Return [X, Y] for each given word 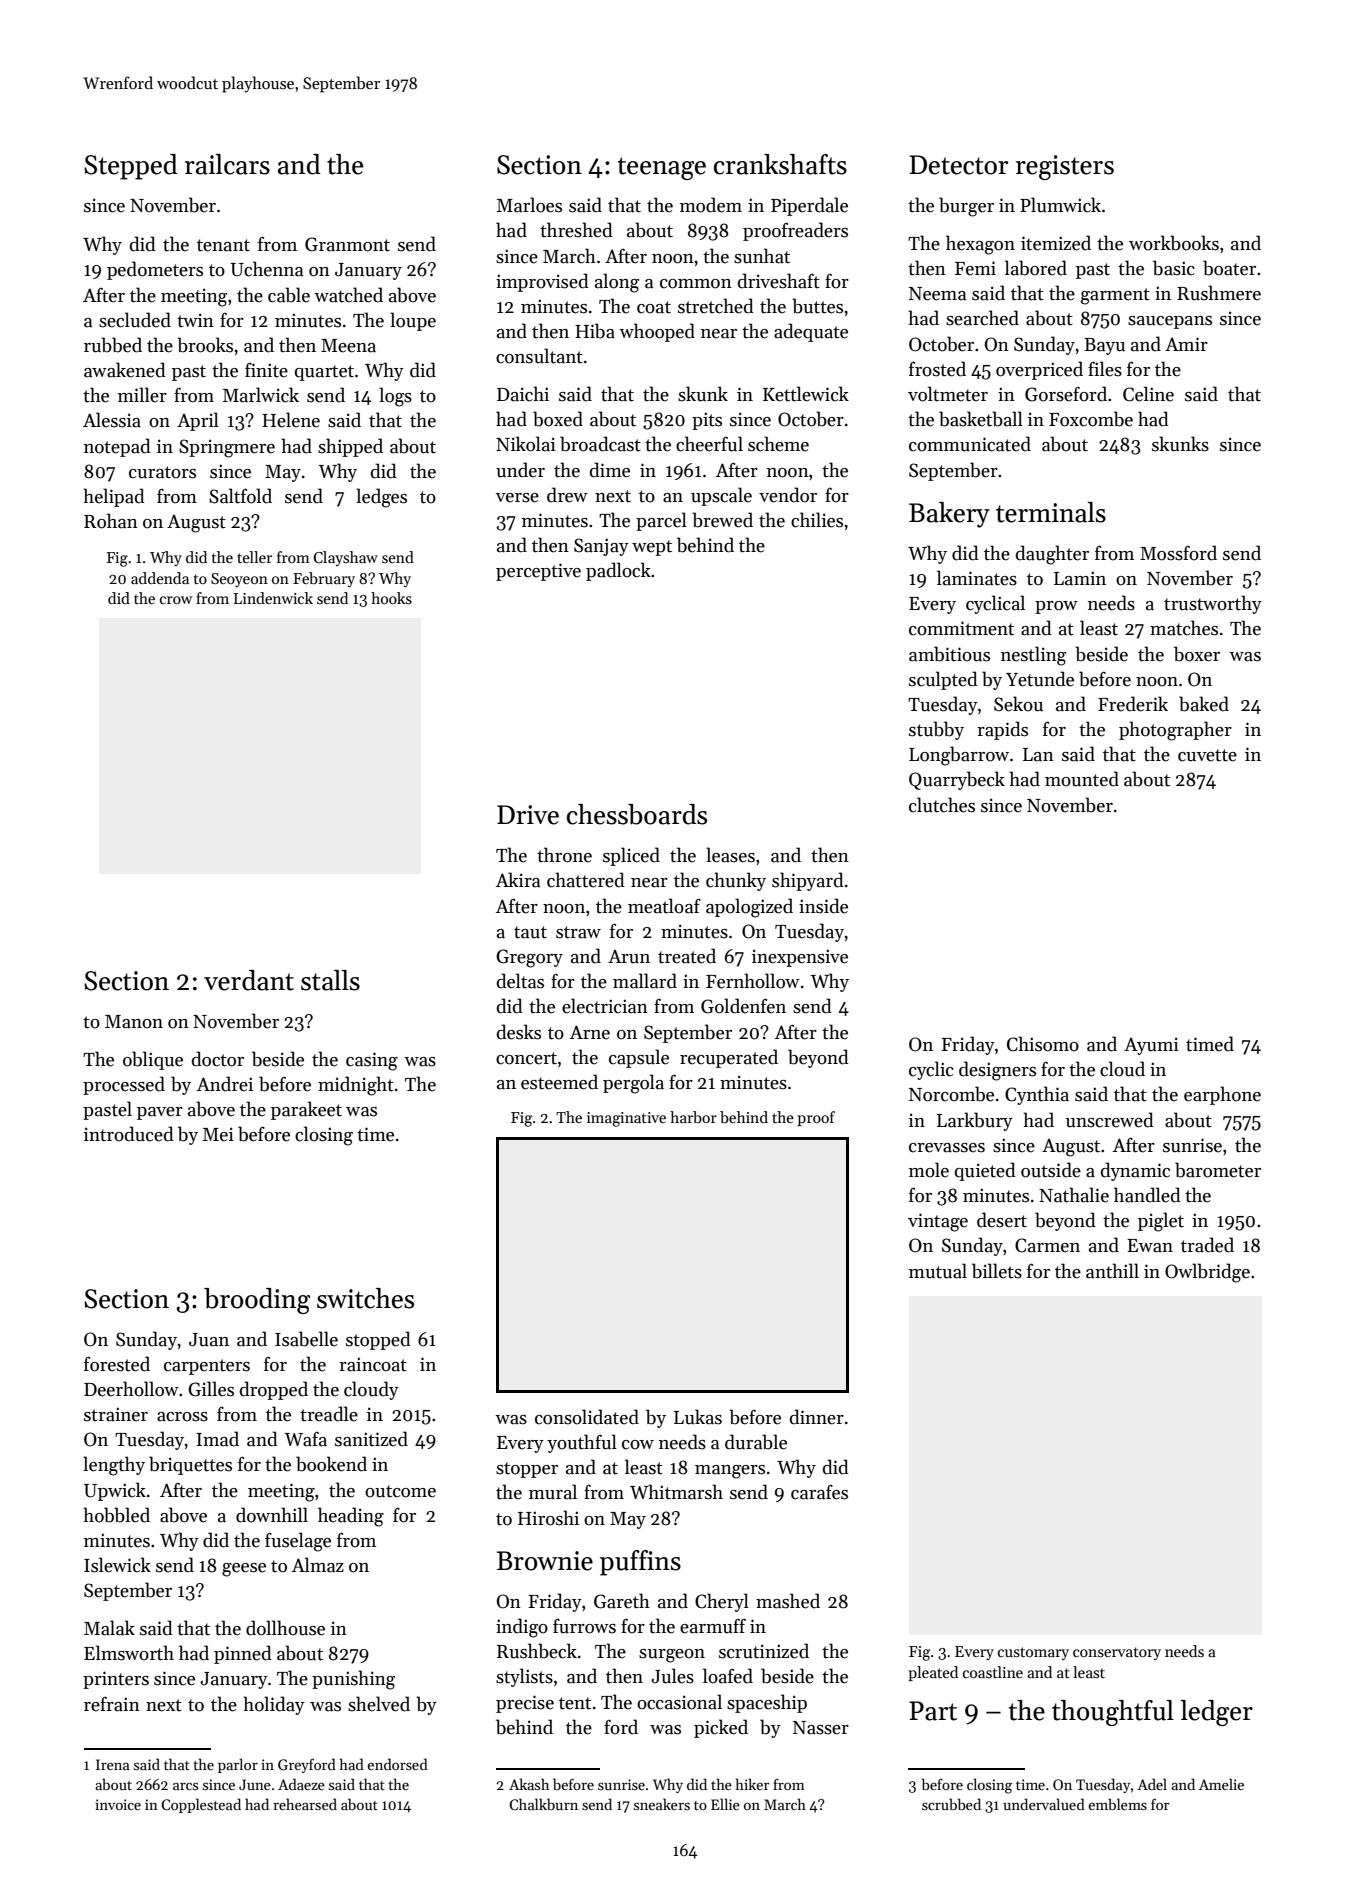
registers [1065, 167]
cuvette [1207, 755]
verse [517, 498]
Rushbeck [537, 1651]
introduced [129, 1134]
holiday [274, 1705]
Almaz [318, 1565]
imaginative [626, 1119]
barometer [1218, 1170]
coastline [993, 1672]
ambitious [949, 654]
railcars [227, 164]
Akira [518, 880]
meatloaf [664, 906]
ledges [381, 498]
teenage [662, 168]
